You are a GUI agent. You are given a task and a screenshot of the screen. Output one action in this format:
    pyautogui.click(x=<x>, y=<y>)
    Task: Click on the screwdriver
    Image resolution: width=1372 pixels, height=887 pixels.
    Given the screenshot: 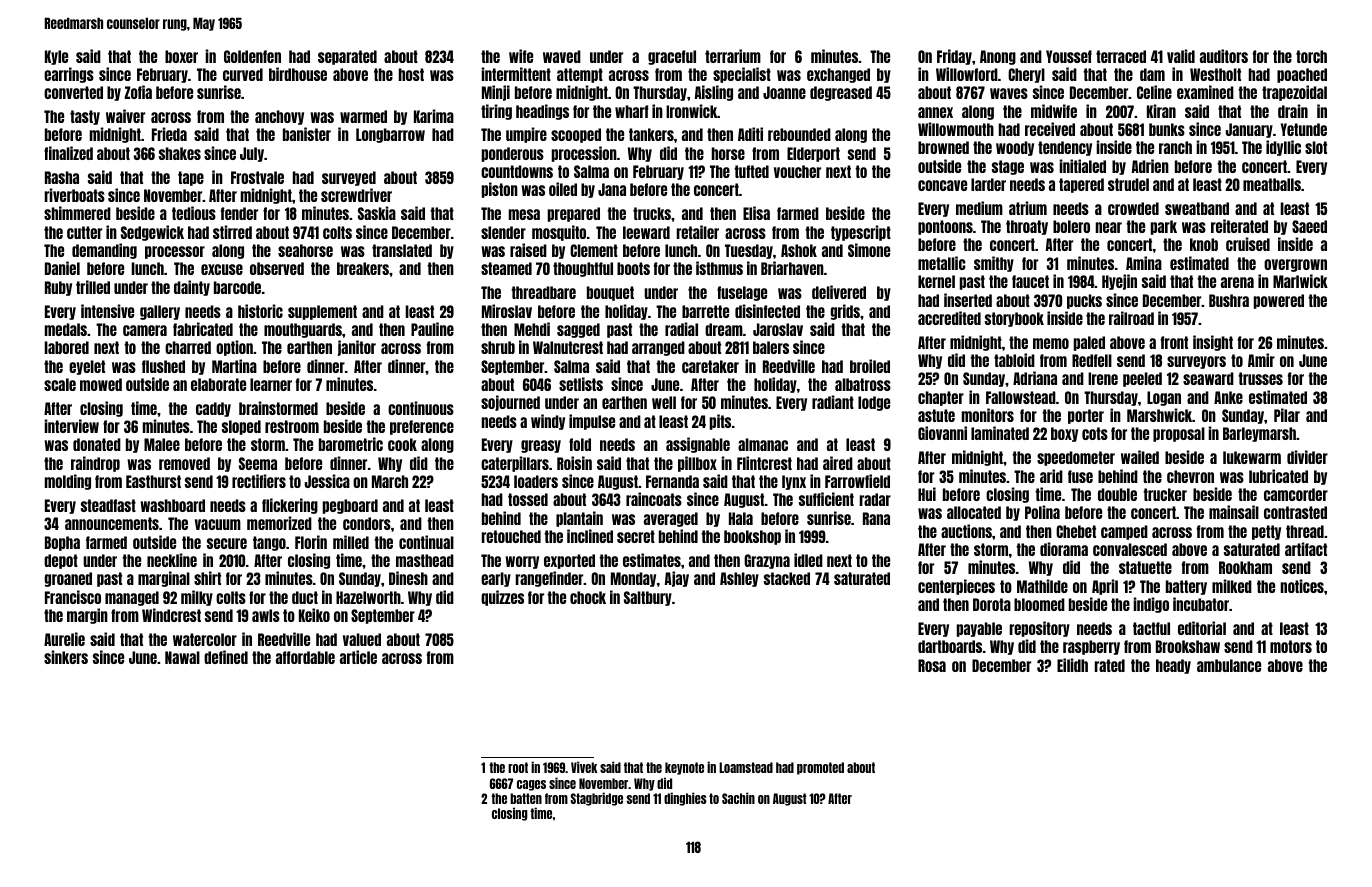 What is the action you would take?
    pyautogui.click(x=356, y=195)
